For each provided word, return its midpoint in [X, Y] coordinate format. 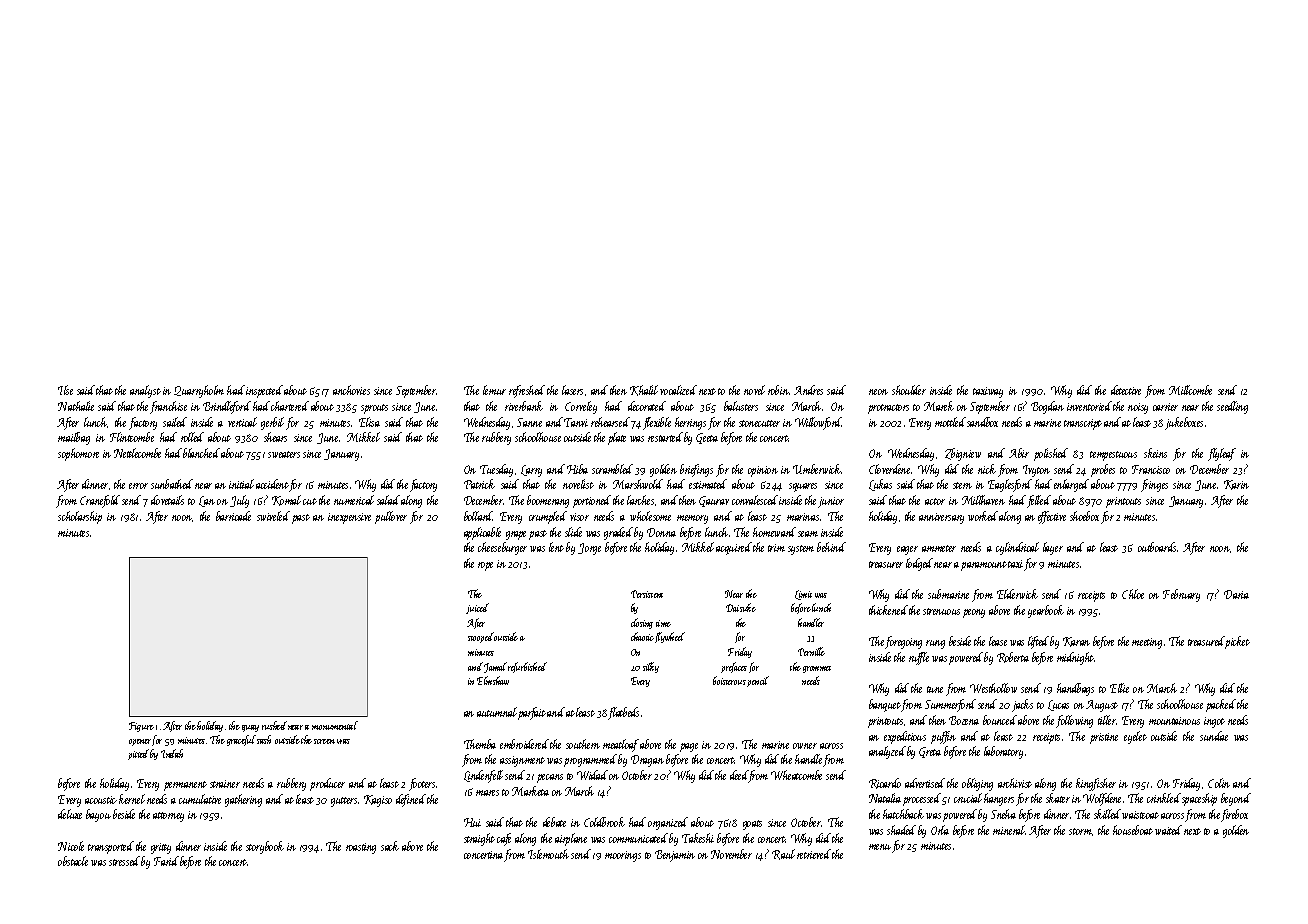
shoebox [1084, 516]
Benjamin [675, 856]
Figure [141, 727]
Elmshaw [493, 680]
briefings [696, 470]
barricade [233, 516]
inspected [264, 391]
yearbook [1046, 611]
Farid [166, 861]
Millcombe [1190, 390]
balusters [741, 406]
